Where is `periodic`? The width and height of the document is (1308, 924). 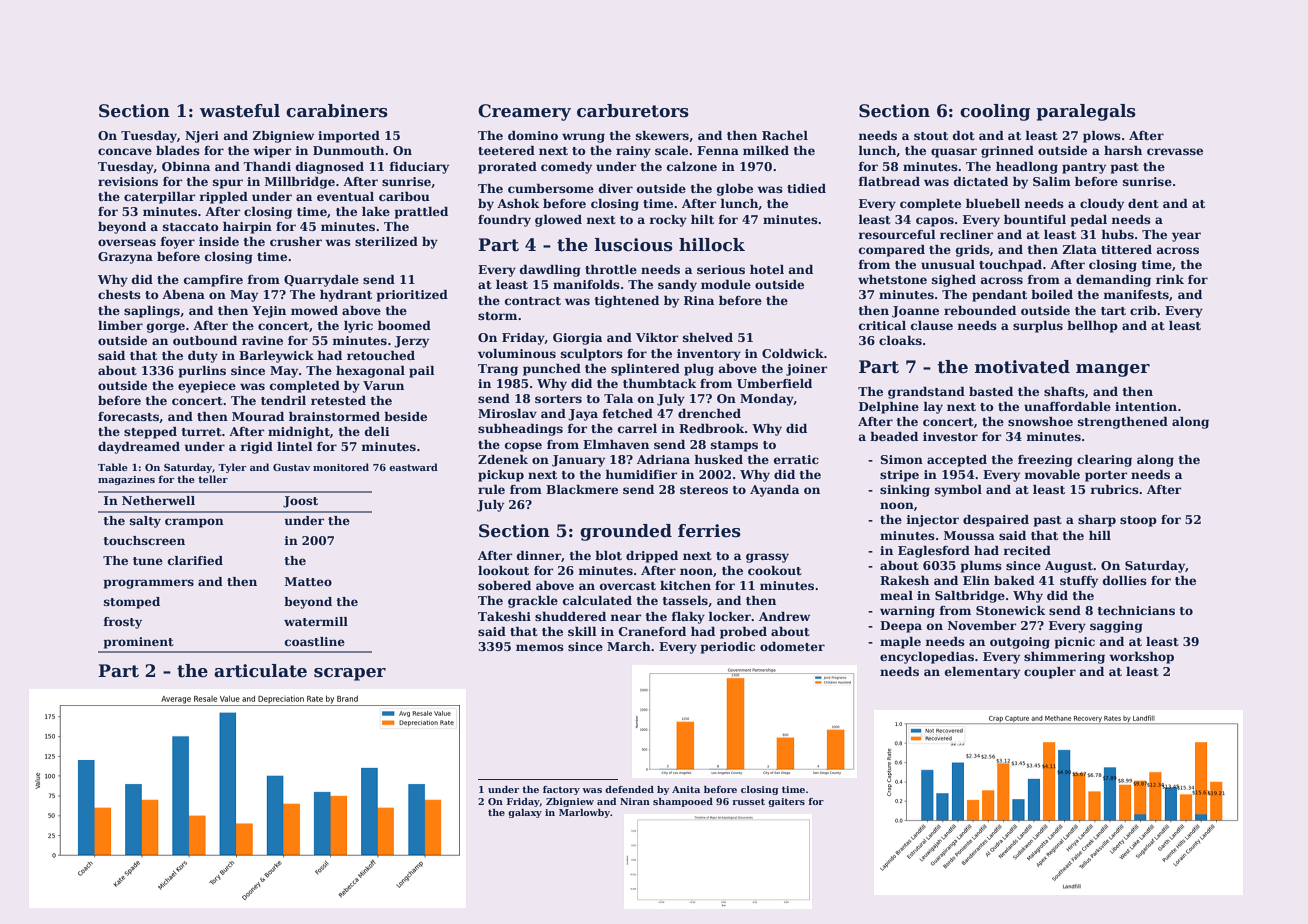 periodic is located at coordinates (728, 648).
